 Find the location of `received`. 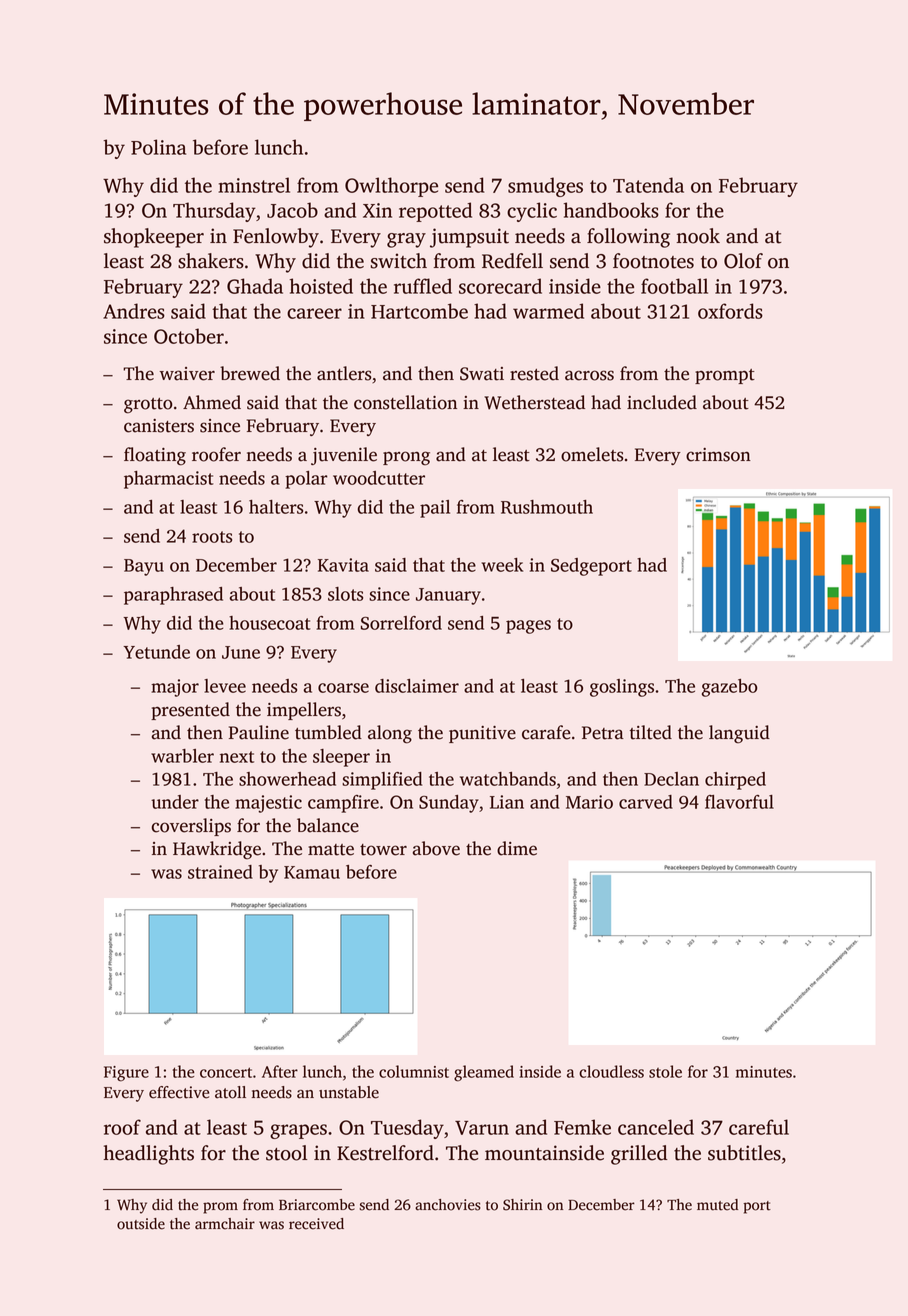

received is located at coordinates (316, 1224).
